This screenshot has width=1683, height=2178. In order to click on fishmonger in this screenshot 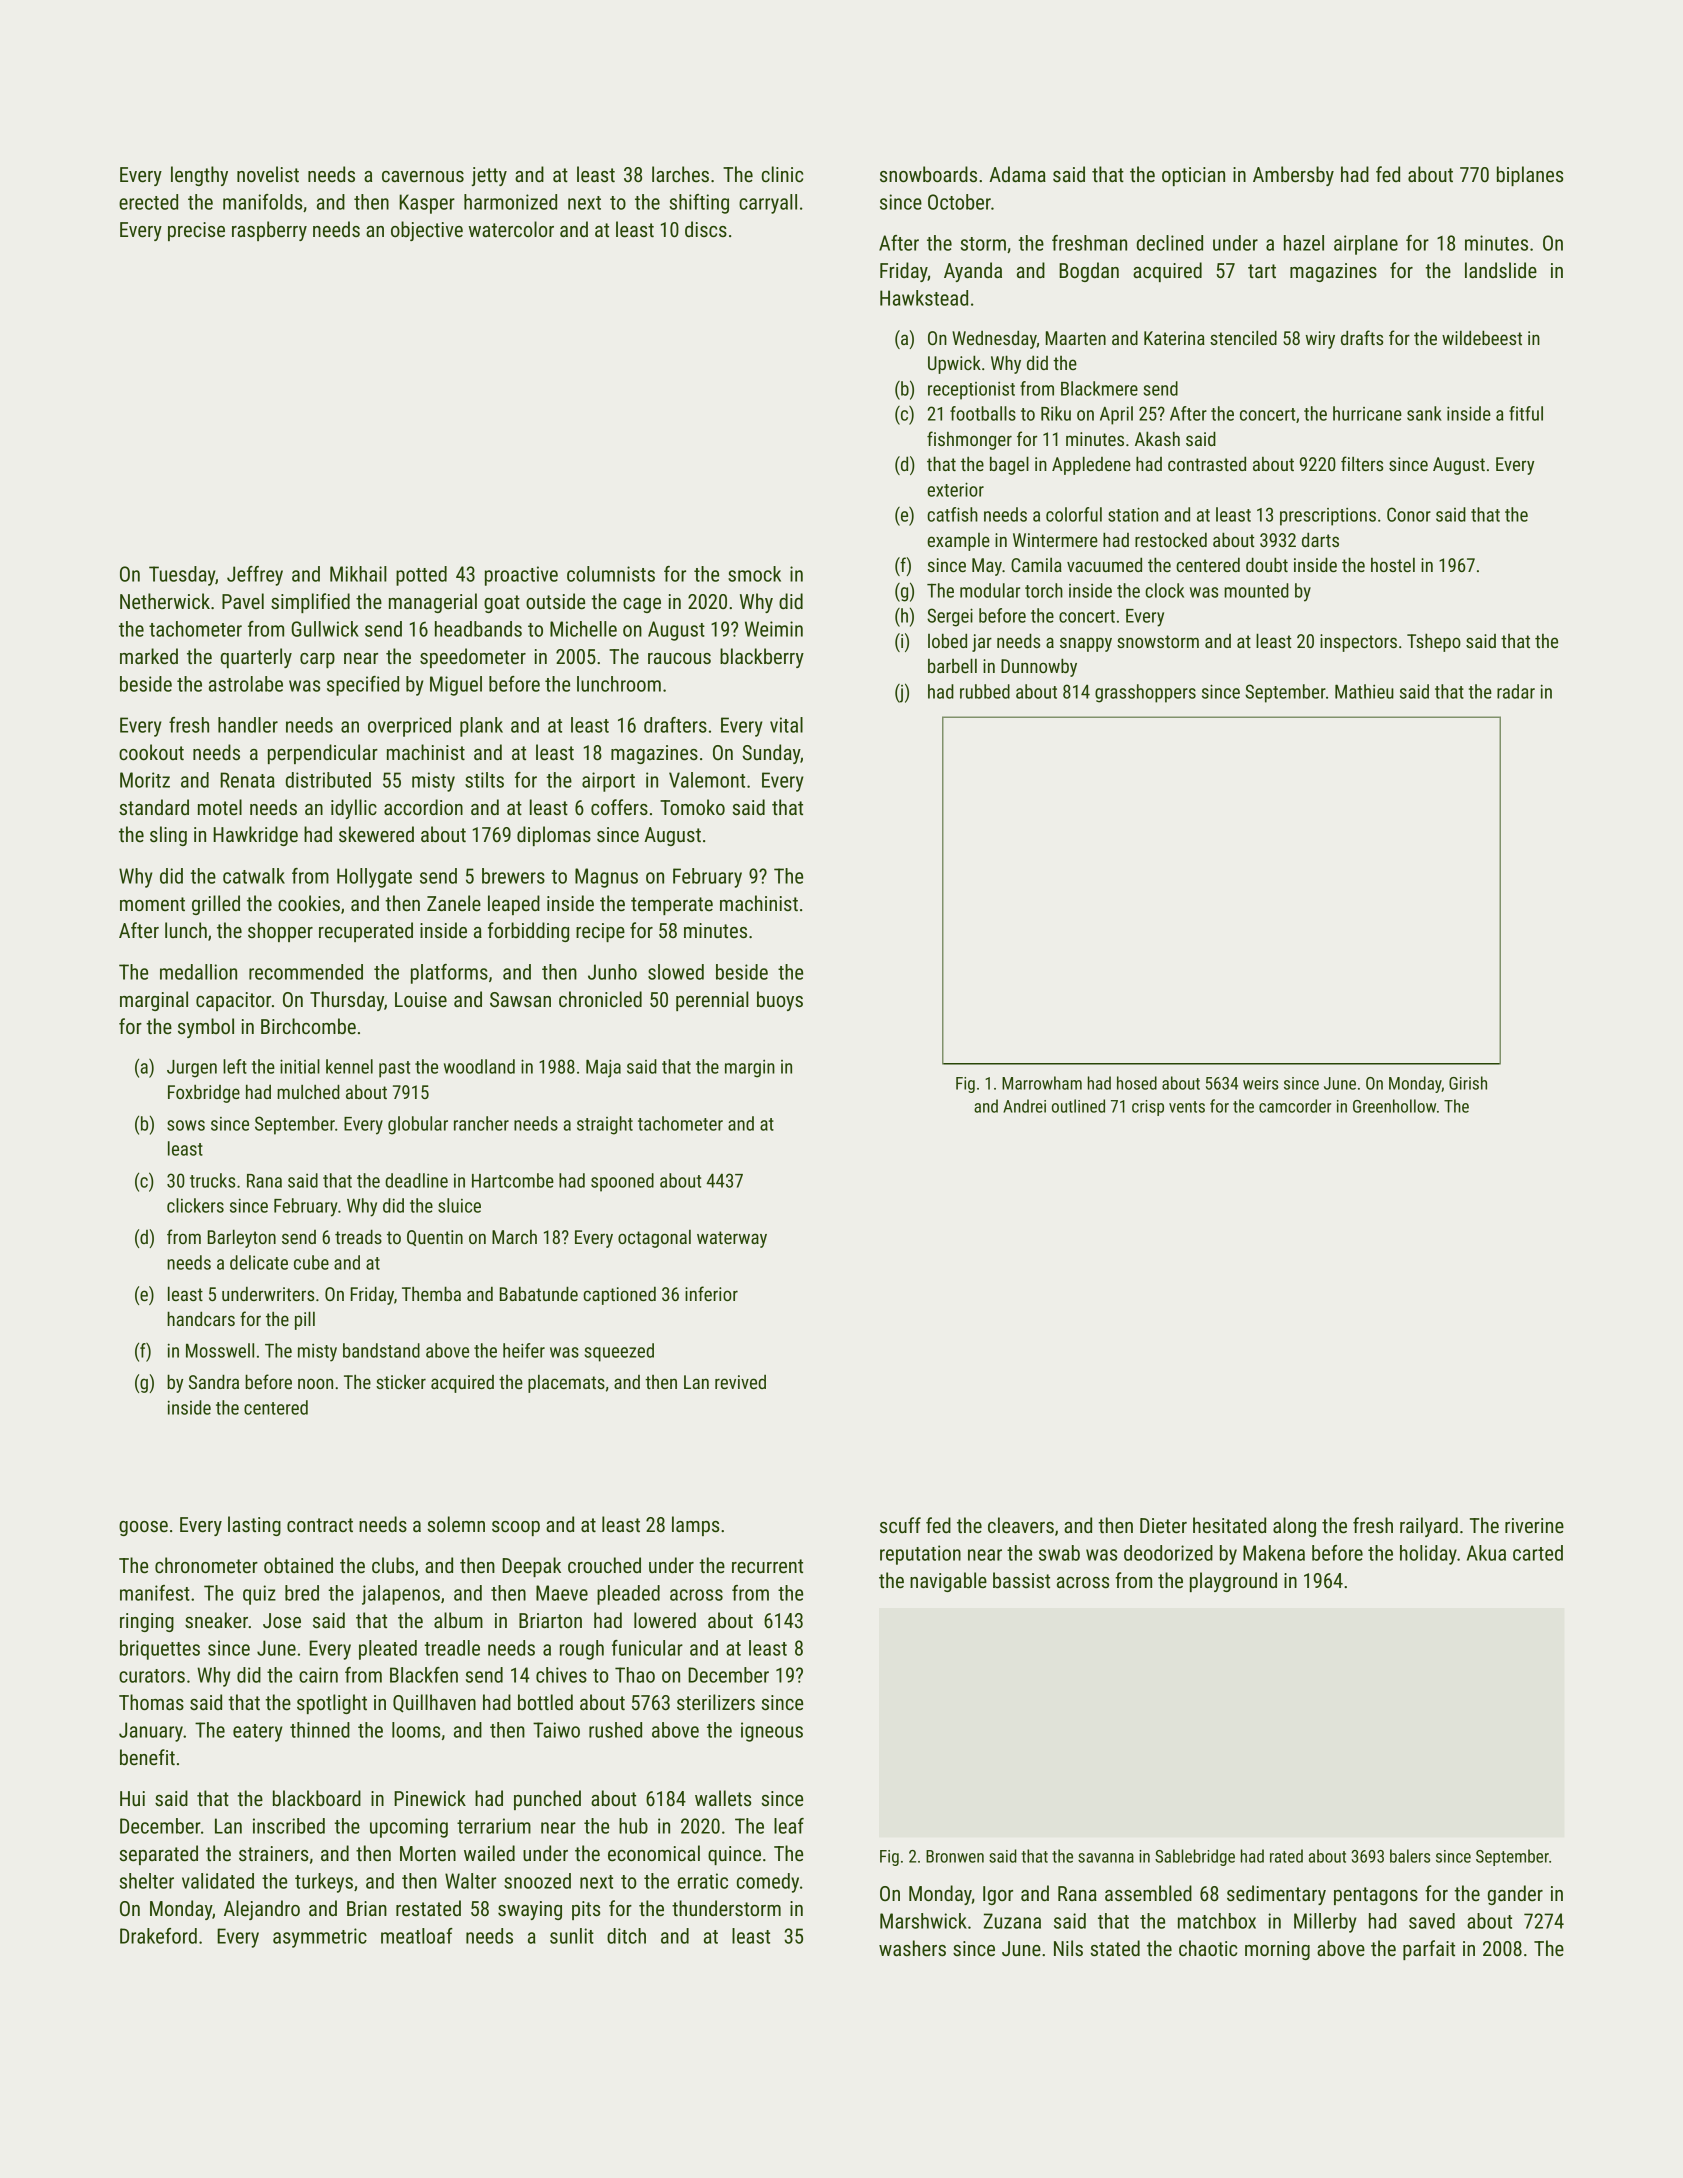, I will do `click(969, 440)`.
